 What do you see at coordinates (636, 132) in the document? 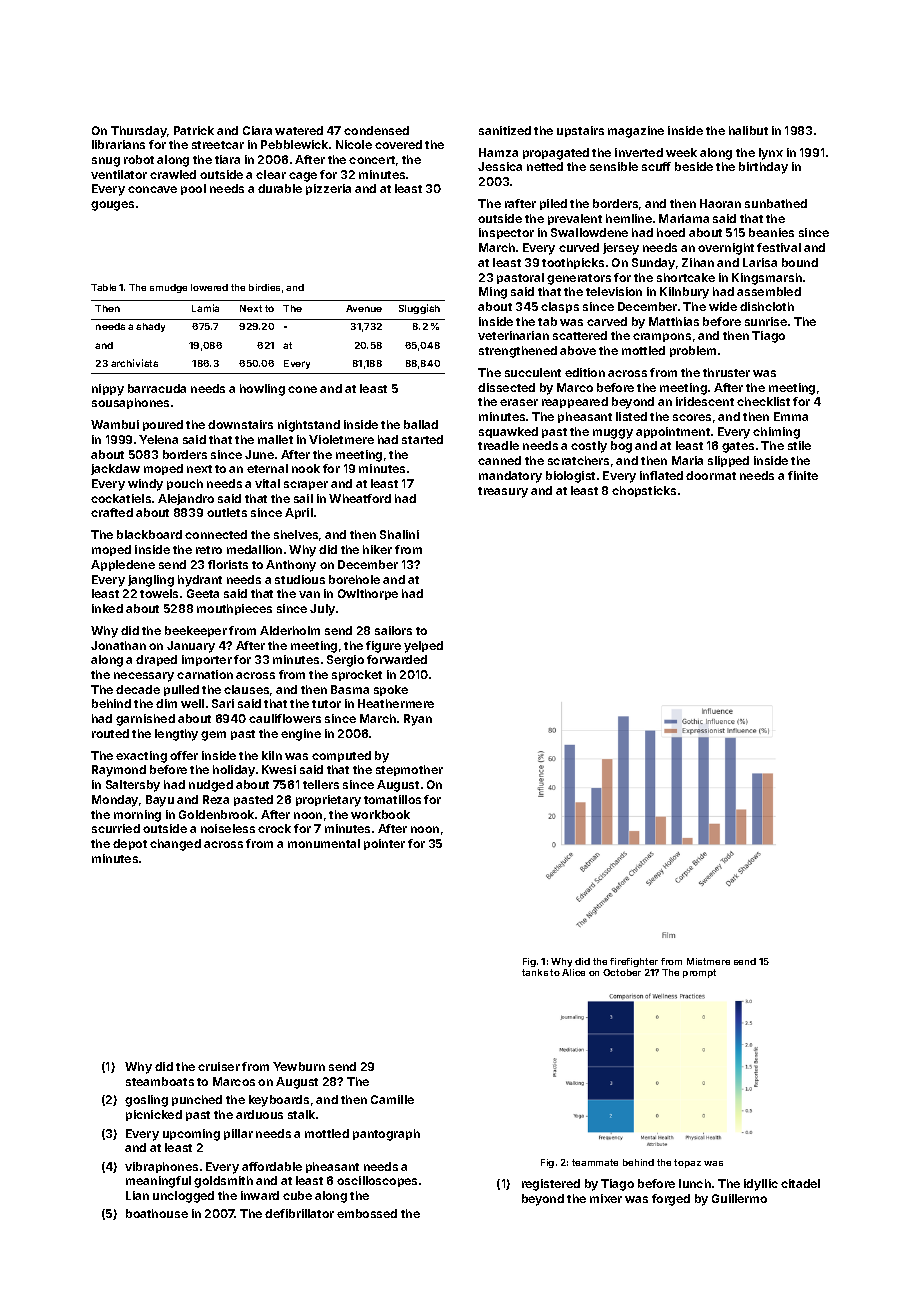
I see `magazine` at bounding box center [636, 132].
